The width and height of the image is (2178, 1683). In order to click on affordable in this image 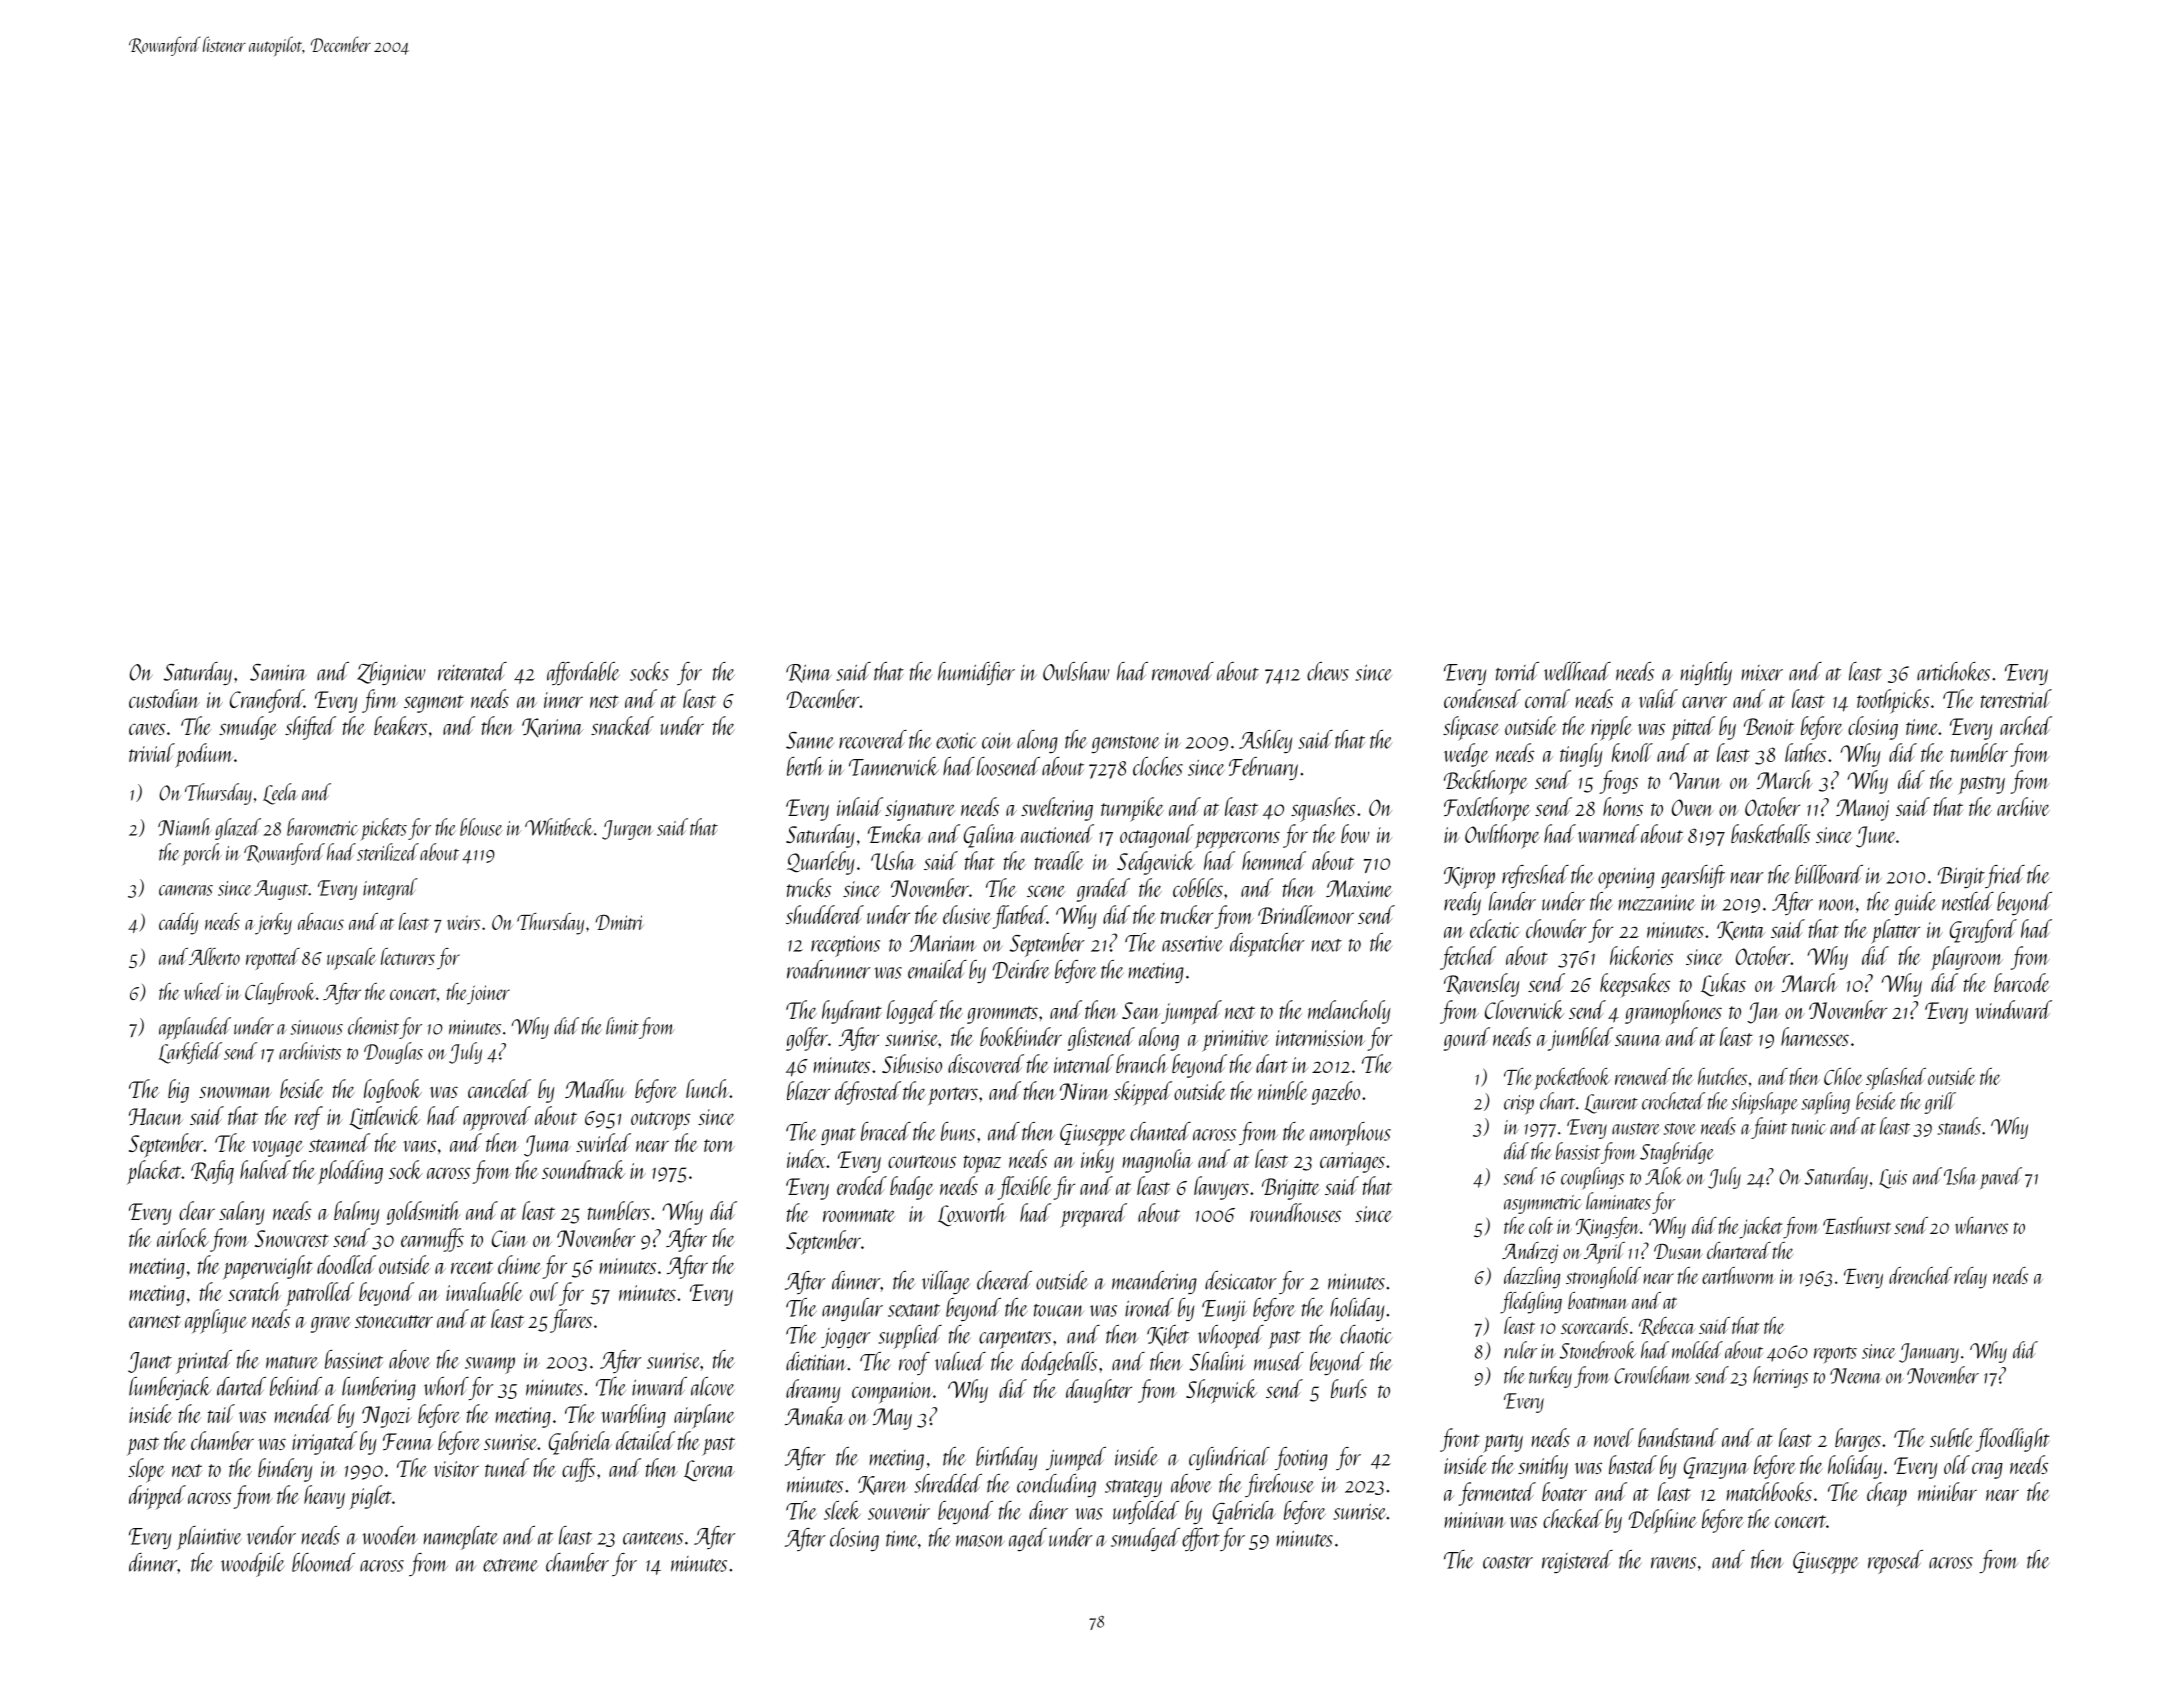, I will do `click(583, 673)`.
